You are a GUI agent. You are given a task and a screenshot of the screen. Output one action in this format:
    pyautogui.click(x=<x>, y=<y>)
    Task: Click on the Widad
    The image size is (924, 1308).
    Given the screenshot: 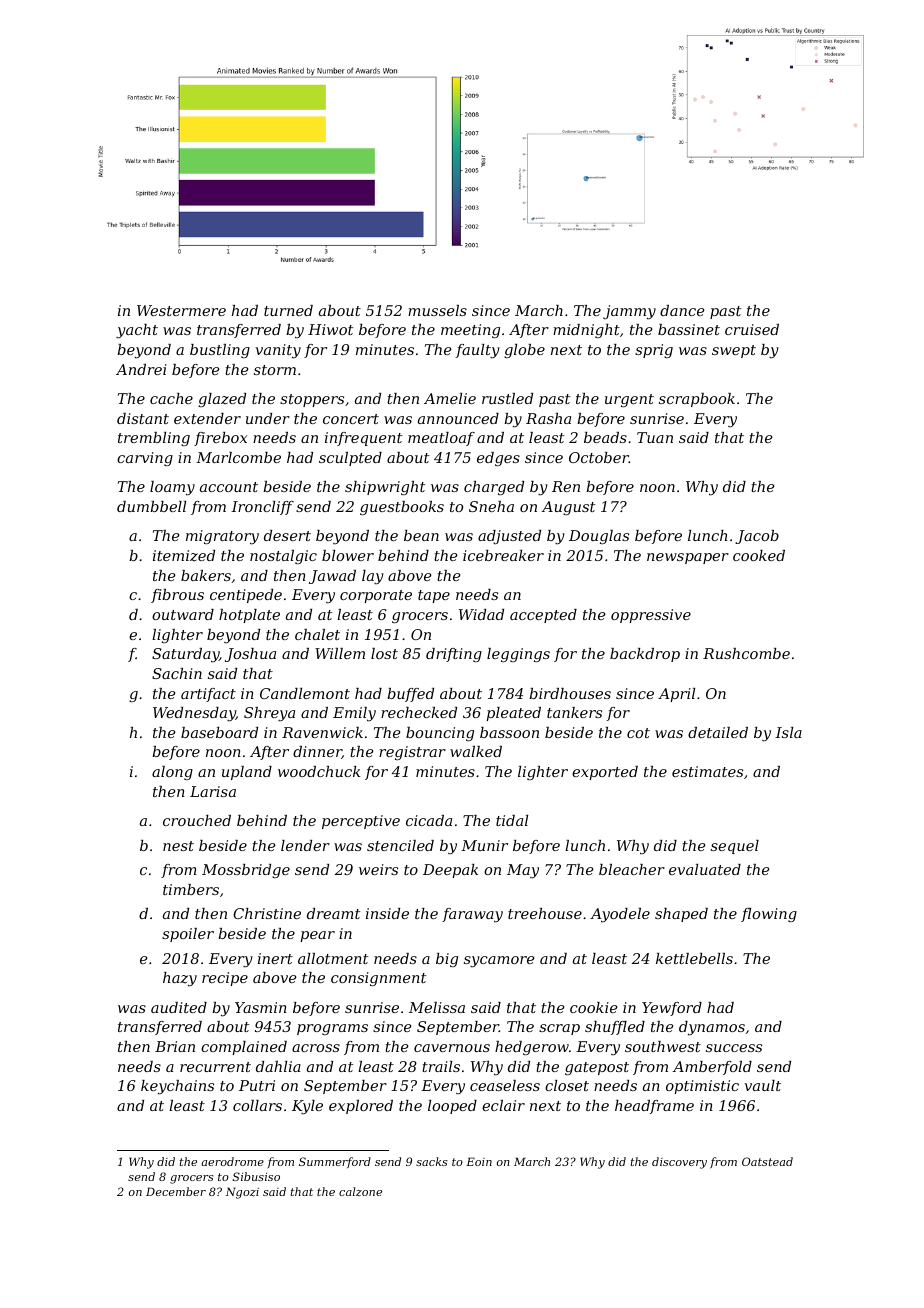 What is the action you would take?
    pyautogui.click(x=481, y=614)
